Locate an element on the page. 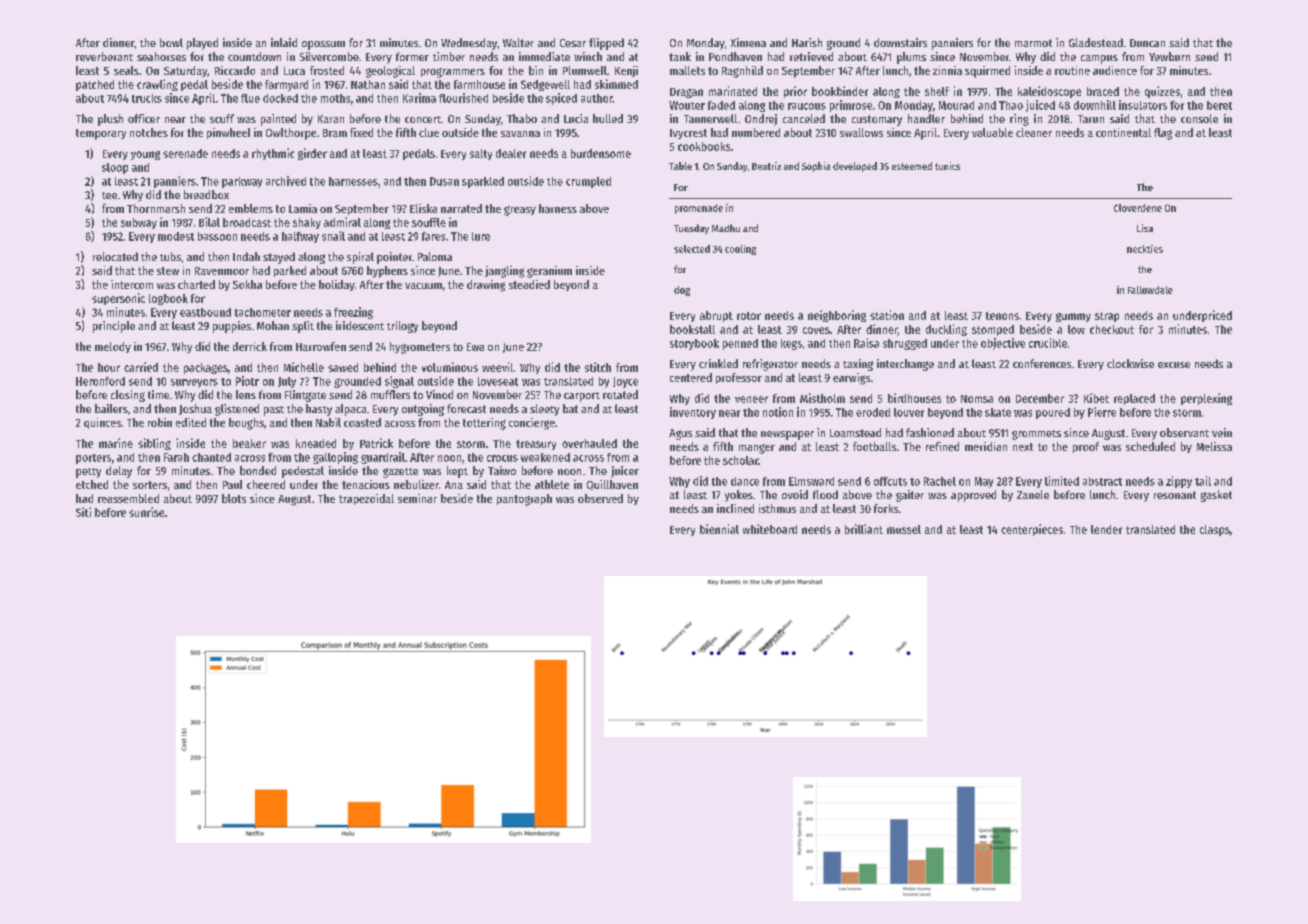  ovoid is located at coordinates (795, 494).
